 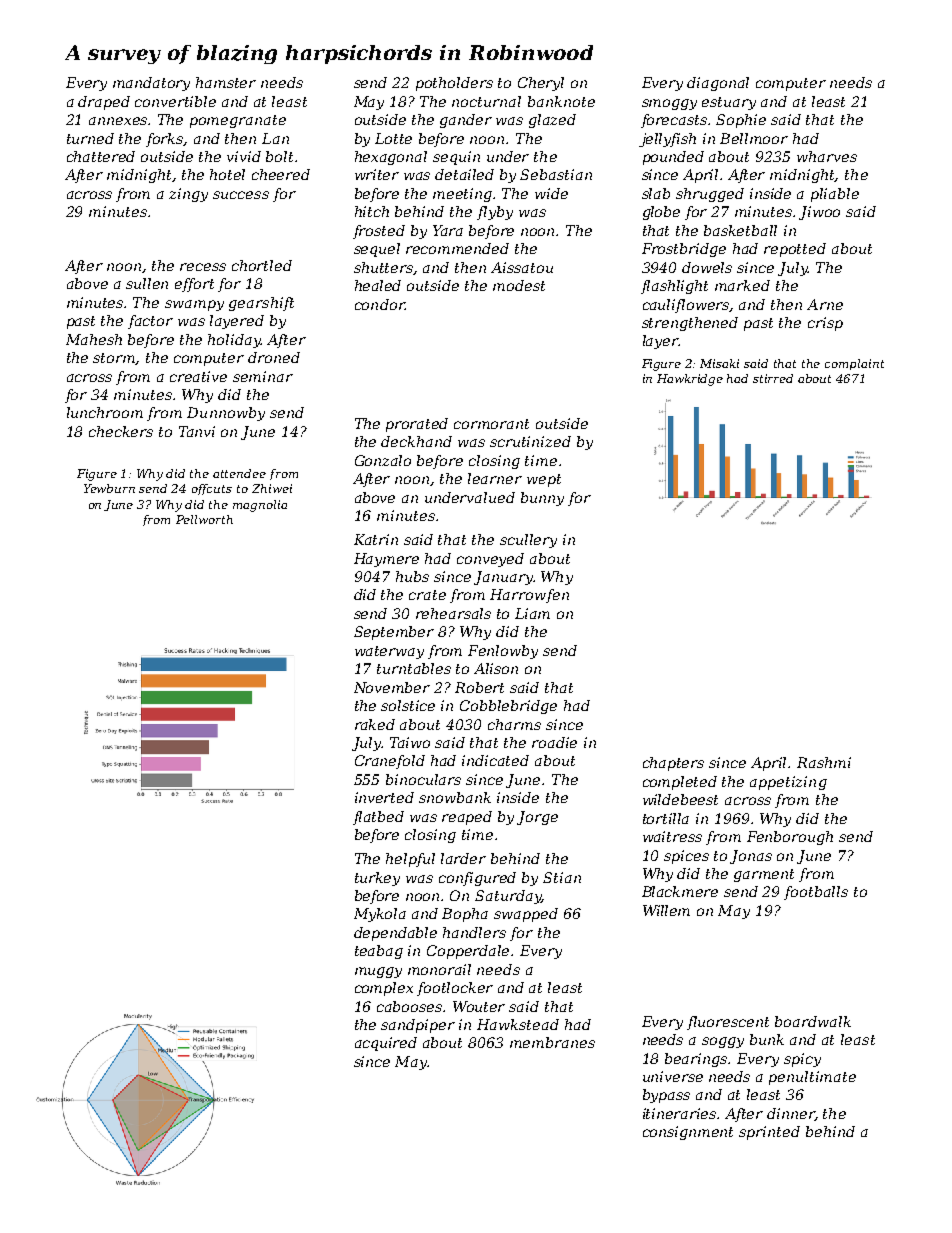 I want to click on waterway, so click(x=389, y=652).
